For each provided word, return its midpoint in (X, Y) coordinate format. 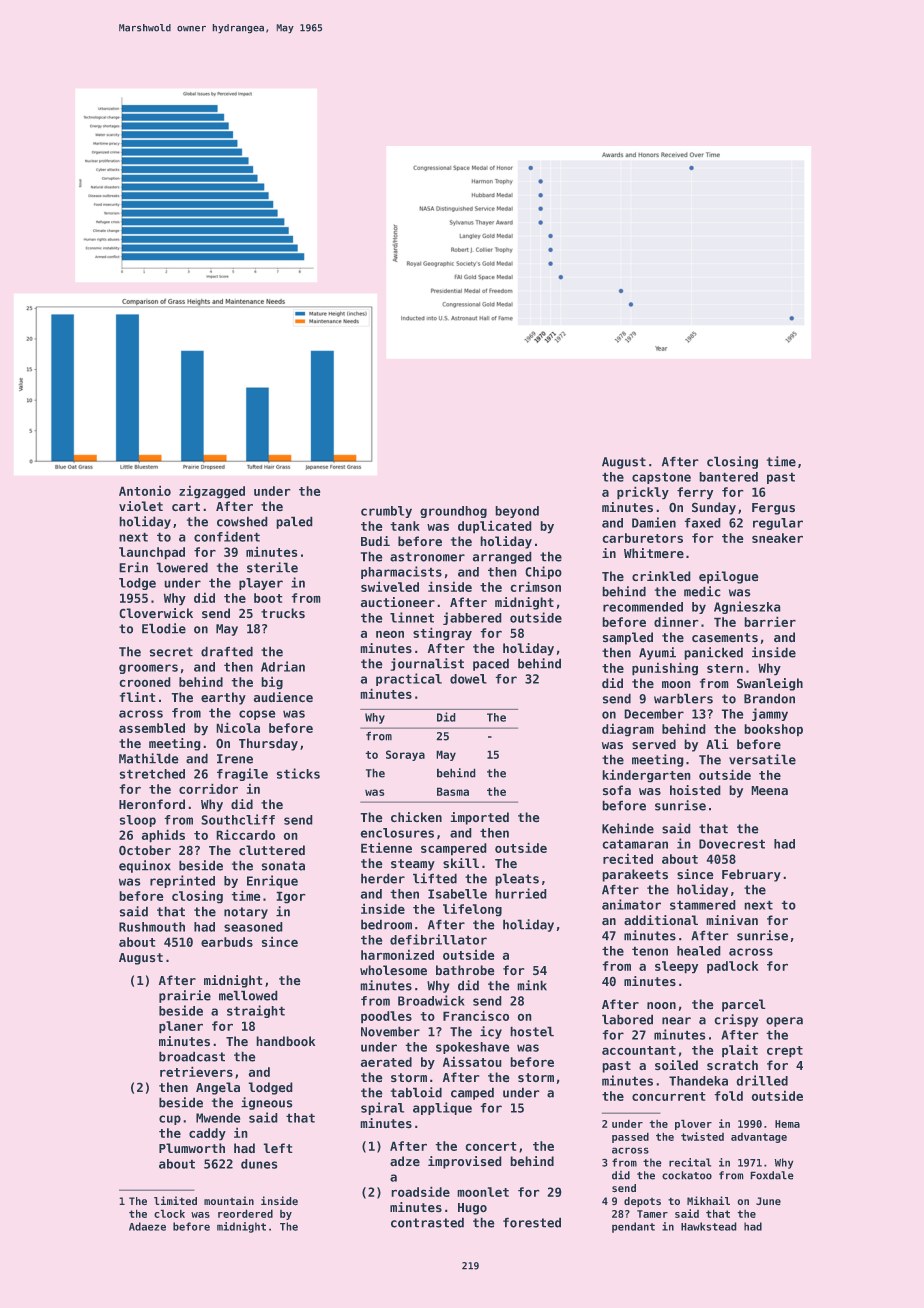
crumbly (386, 512)
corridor (208, 789)
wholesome (393, 970)
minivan (732, 920)
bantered (729, 477)
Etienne (386, 848)
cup (170, 1120)
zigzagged (212, 492)
